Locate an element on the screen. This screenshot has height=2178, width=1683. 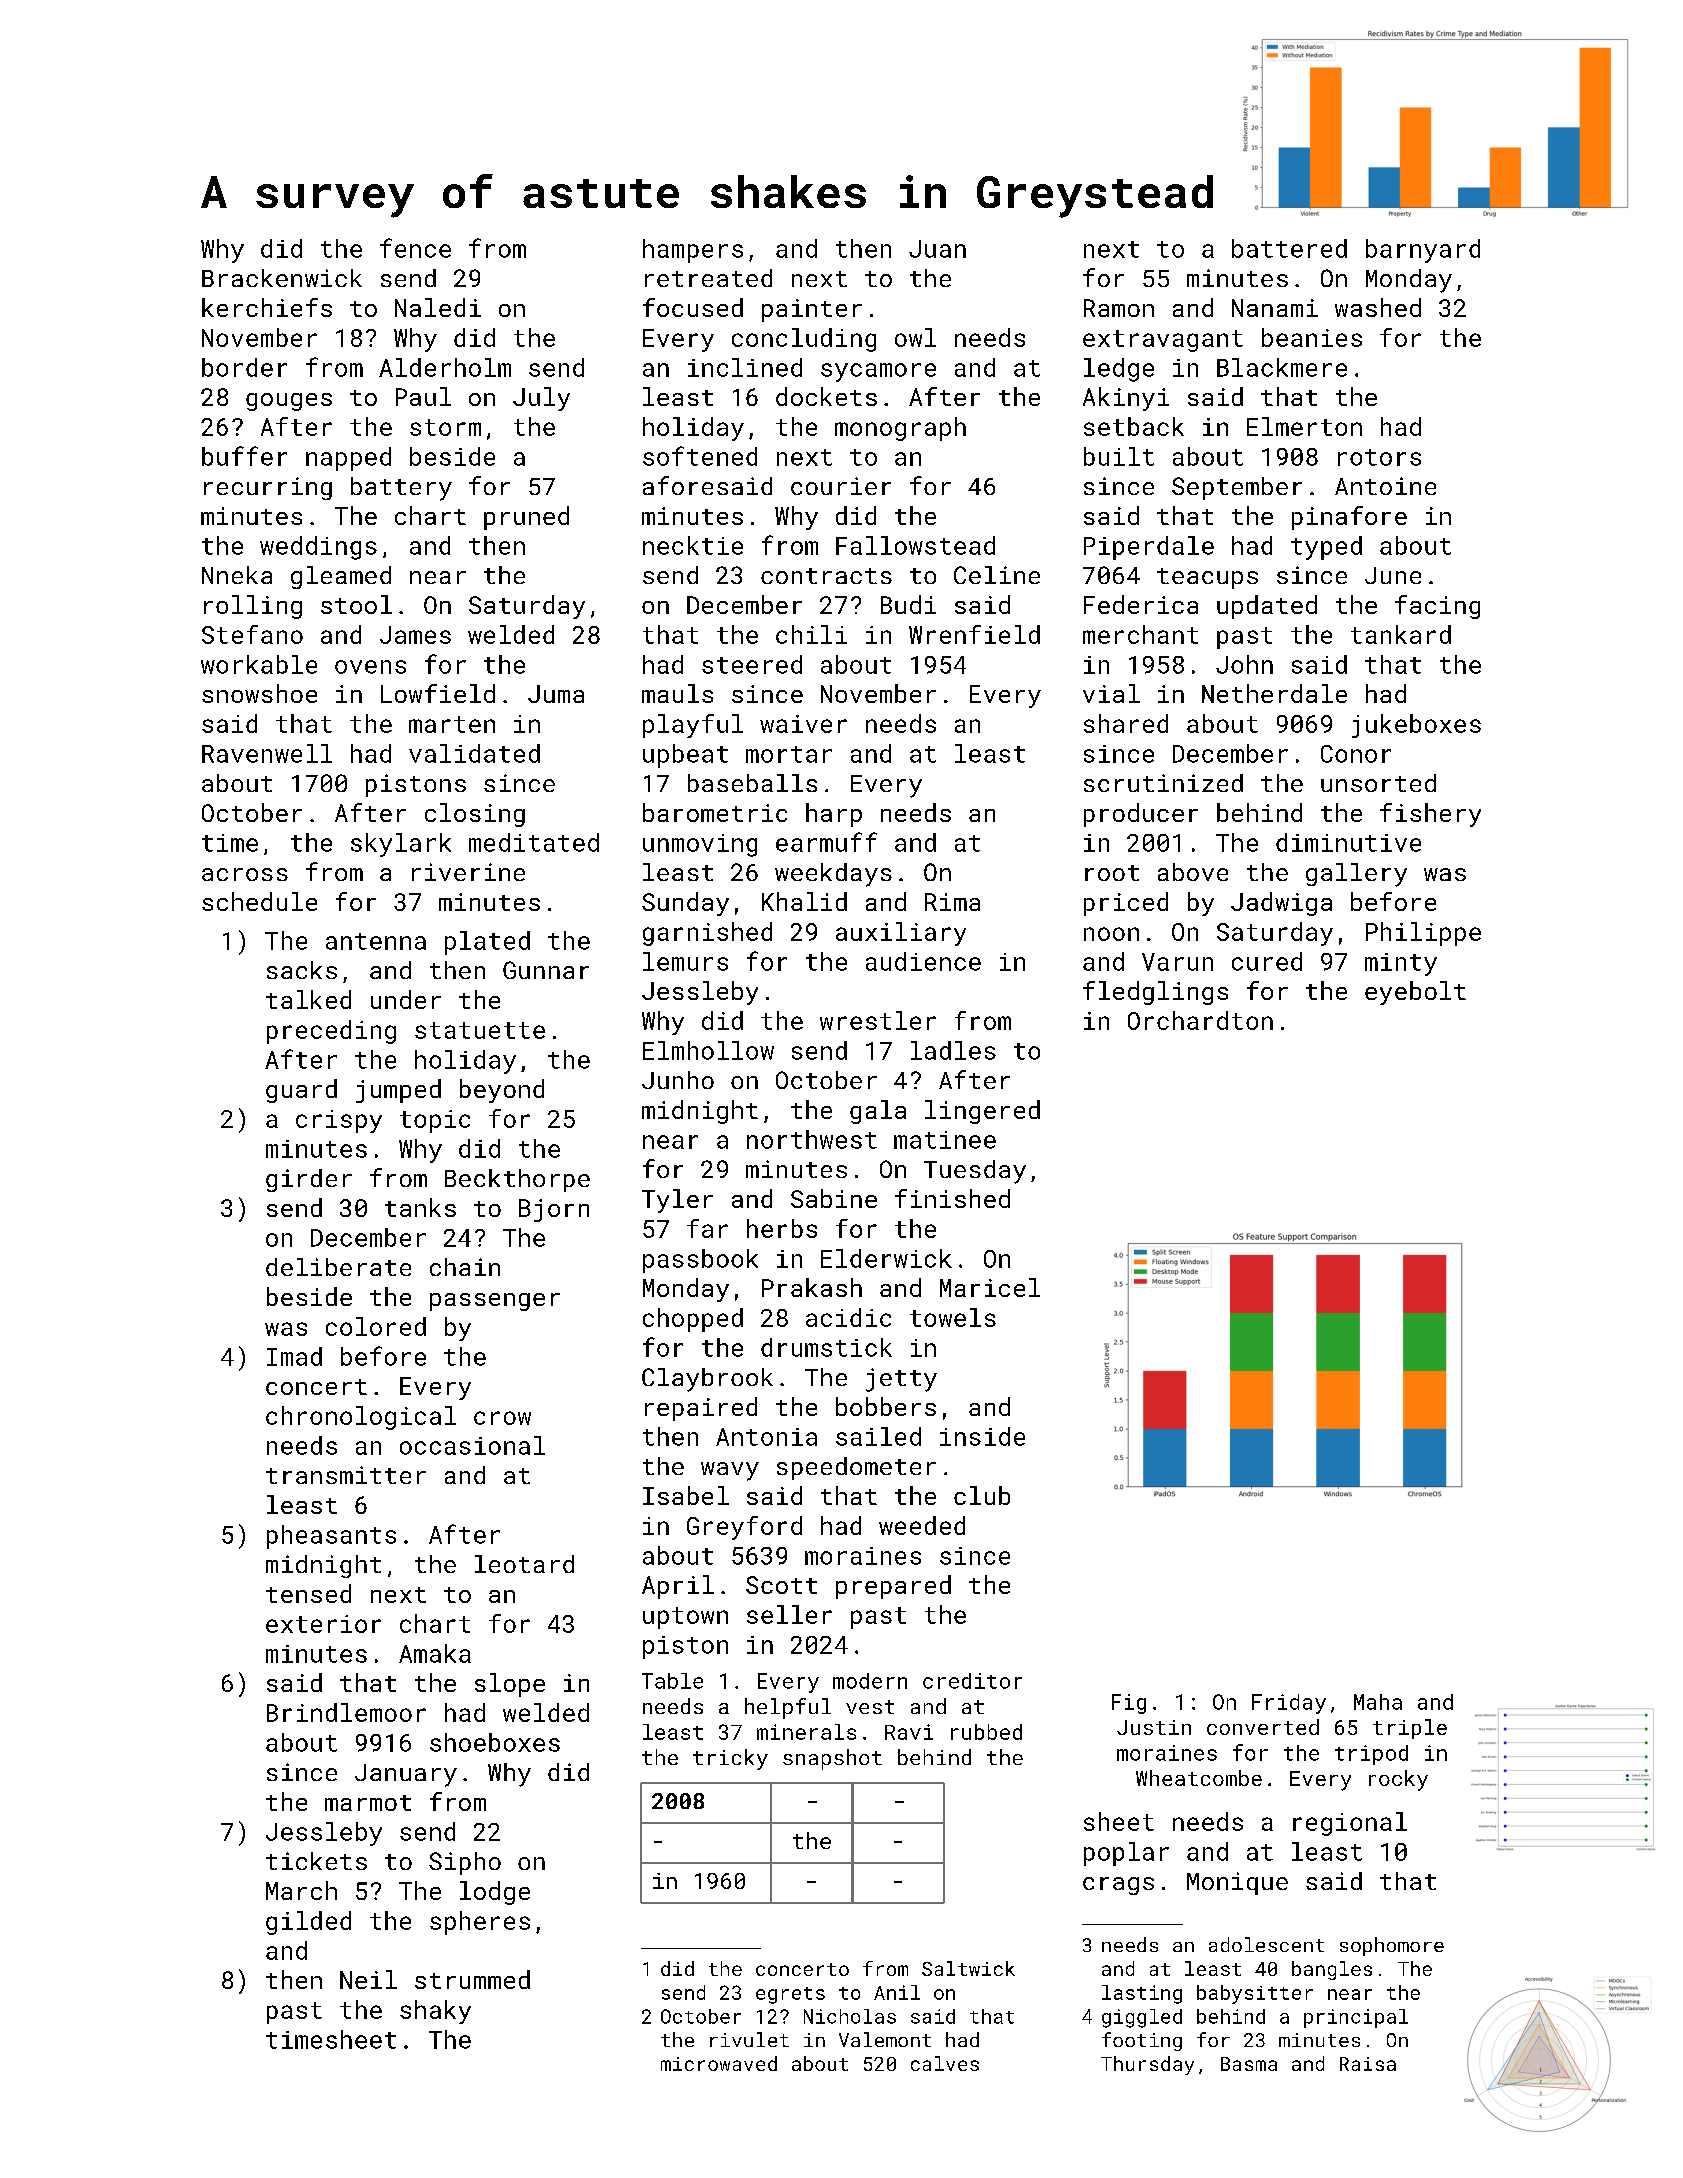
transmitter is located at coordinates (346, 1475).
